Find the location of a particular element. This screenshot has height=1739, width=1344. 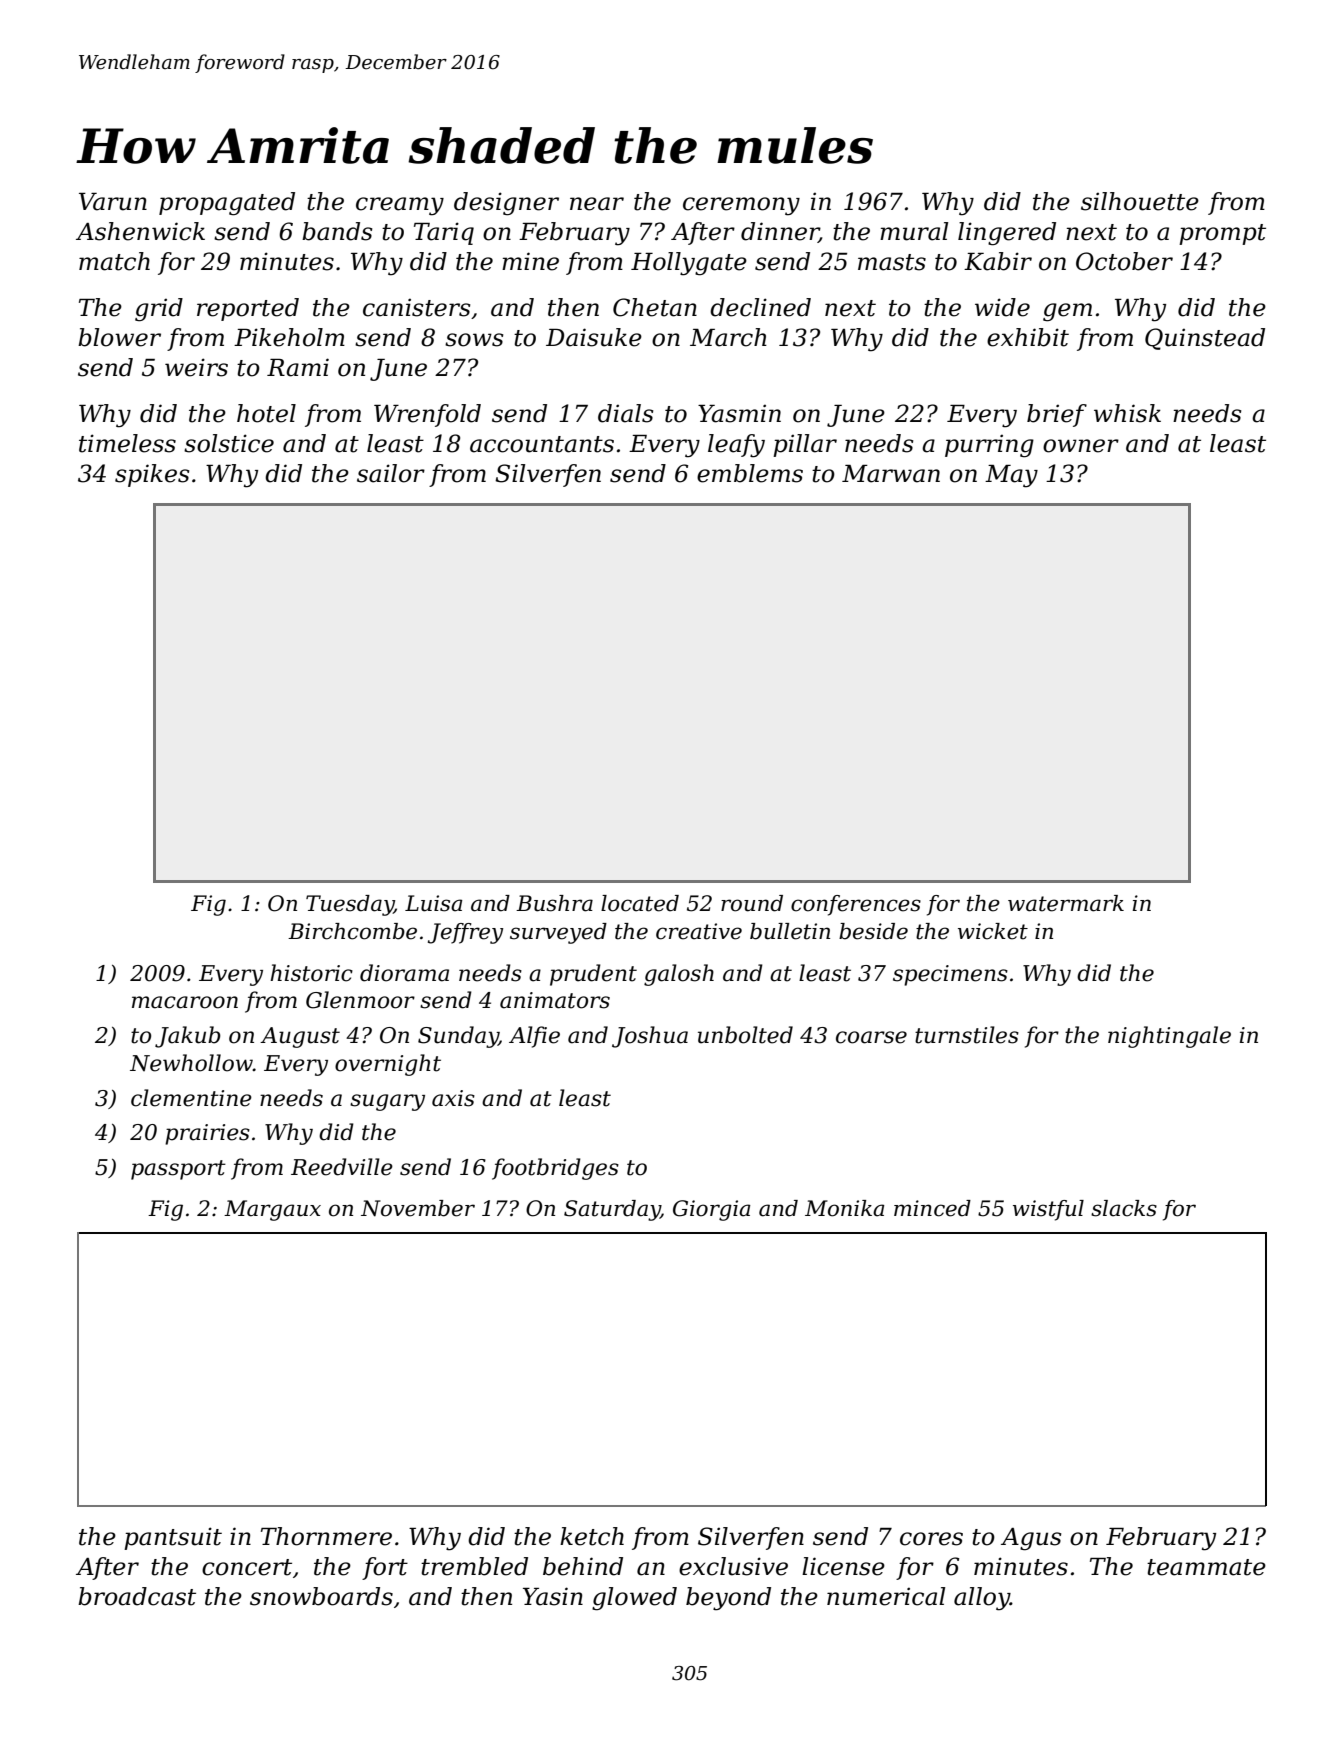

sailor is located at coordinates (391, 473).
